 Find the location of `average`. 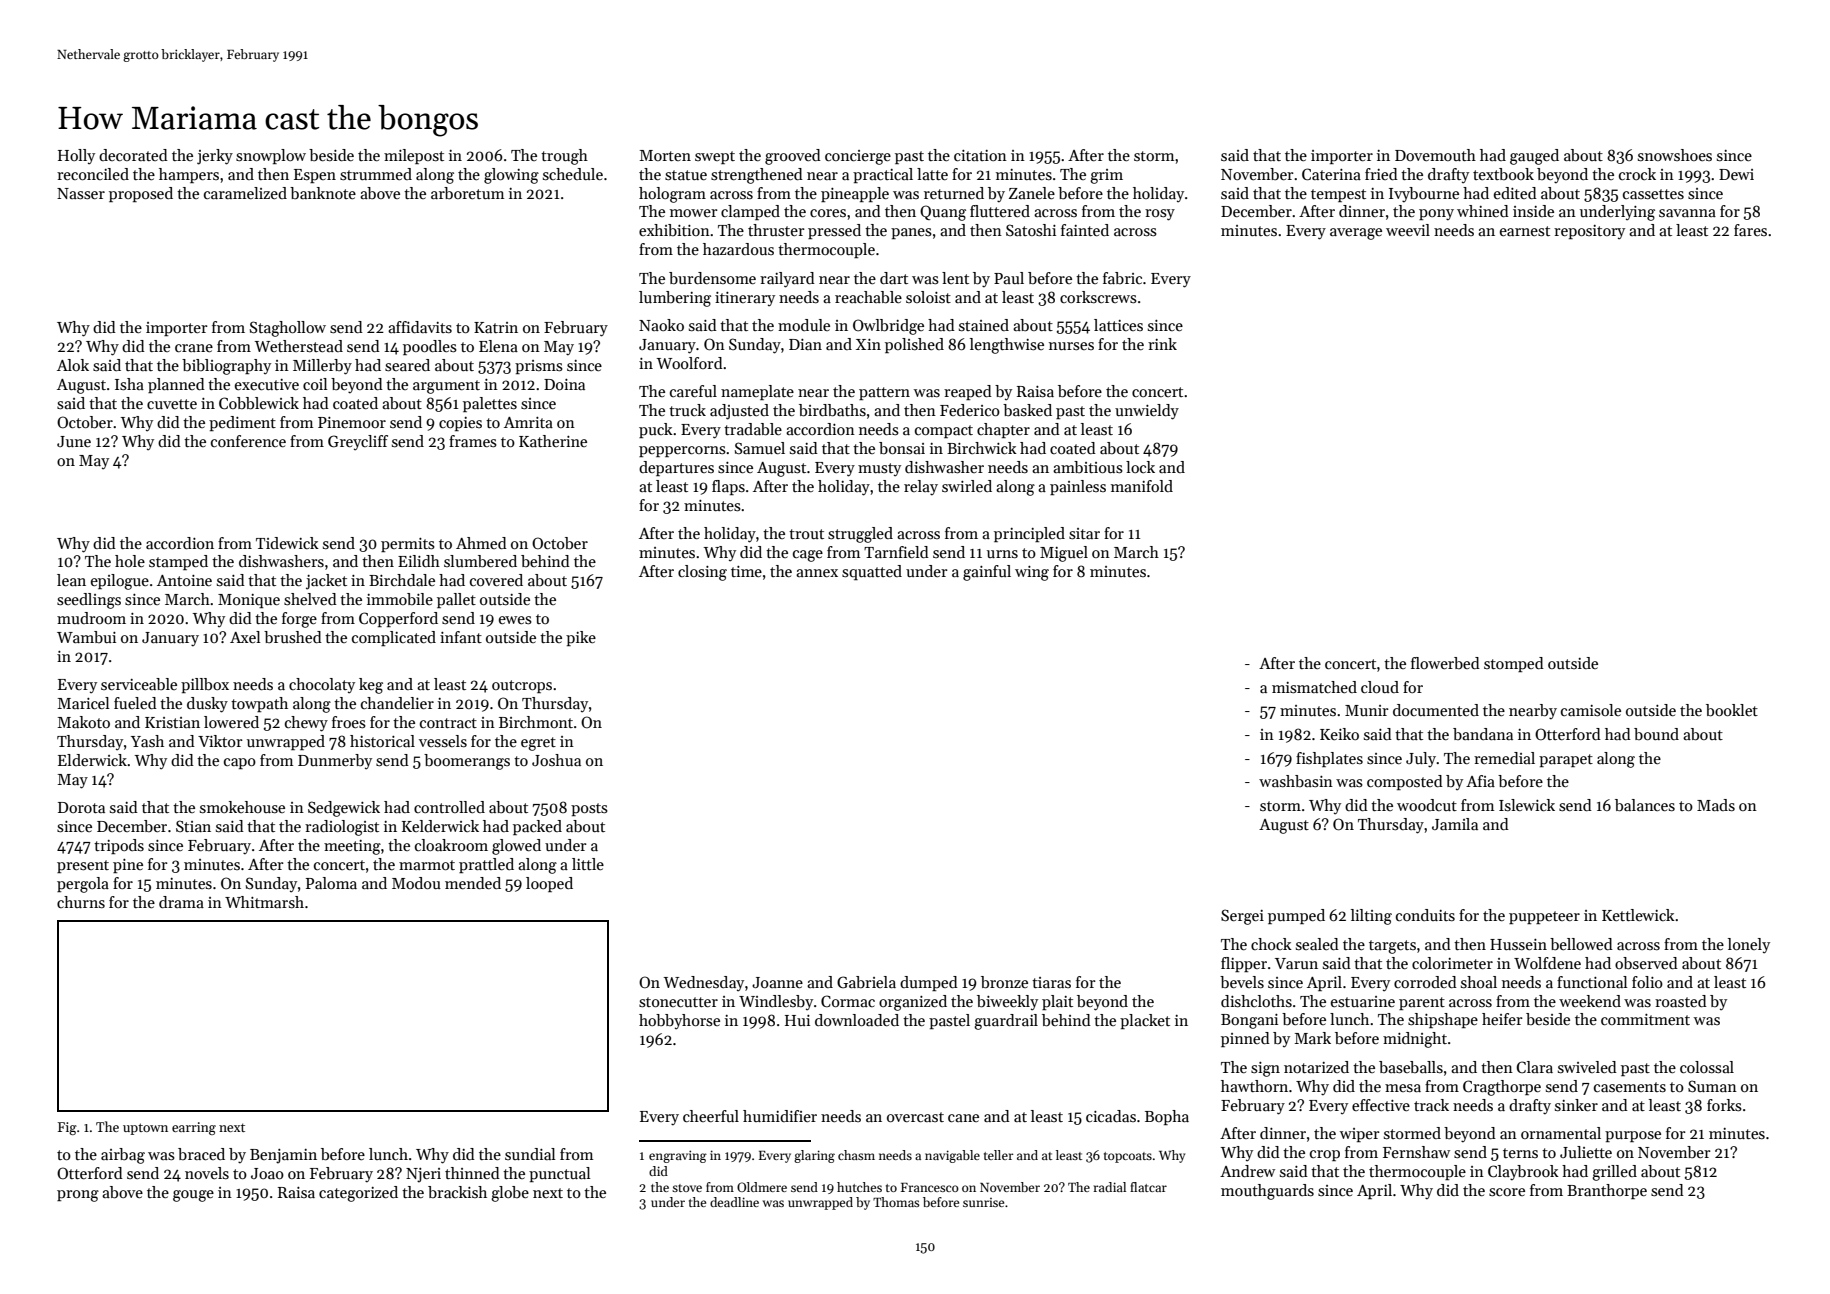

average is located at coordinates (1356, 234).
